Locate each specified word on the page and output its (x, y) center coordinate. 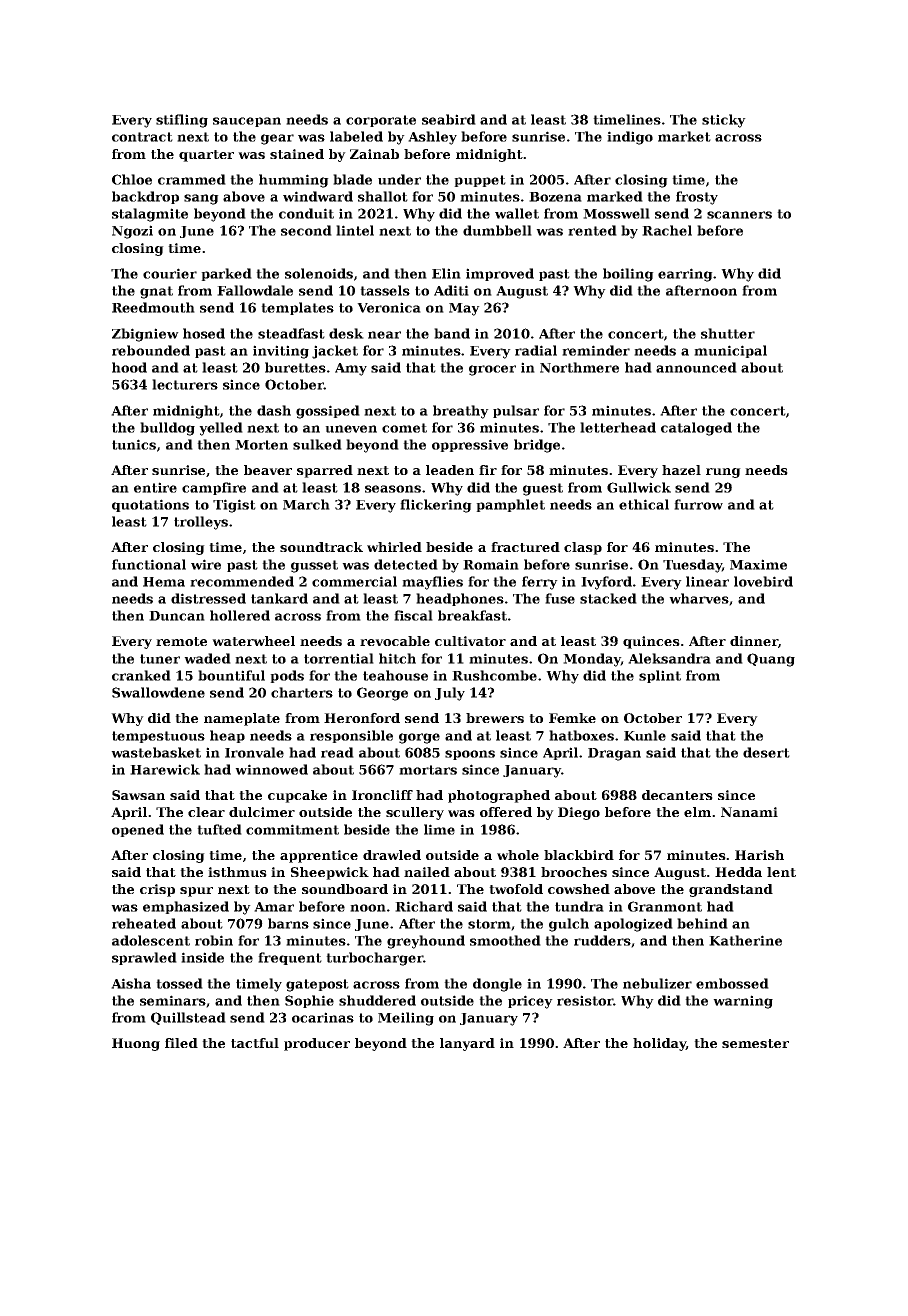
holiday (659, 1044)
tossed (179, 983)
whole (518, 855)
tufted (219, 829)
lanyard (467, 1044)
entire (155, 487)
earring (685, 275)
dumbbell (497, 230)
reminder (596, 350)
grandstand (731, 890)
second (306, 230)
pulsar (516, 411)
